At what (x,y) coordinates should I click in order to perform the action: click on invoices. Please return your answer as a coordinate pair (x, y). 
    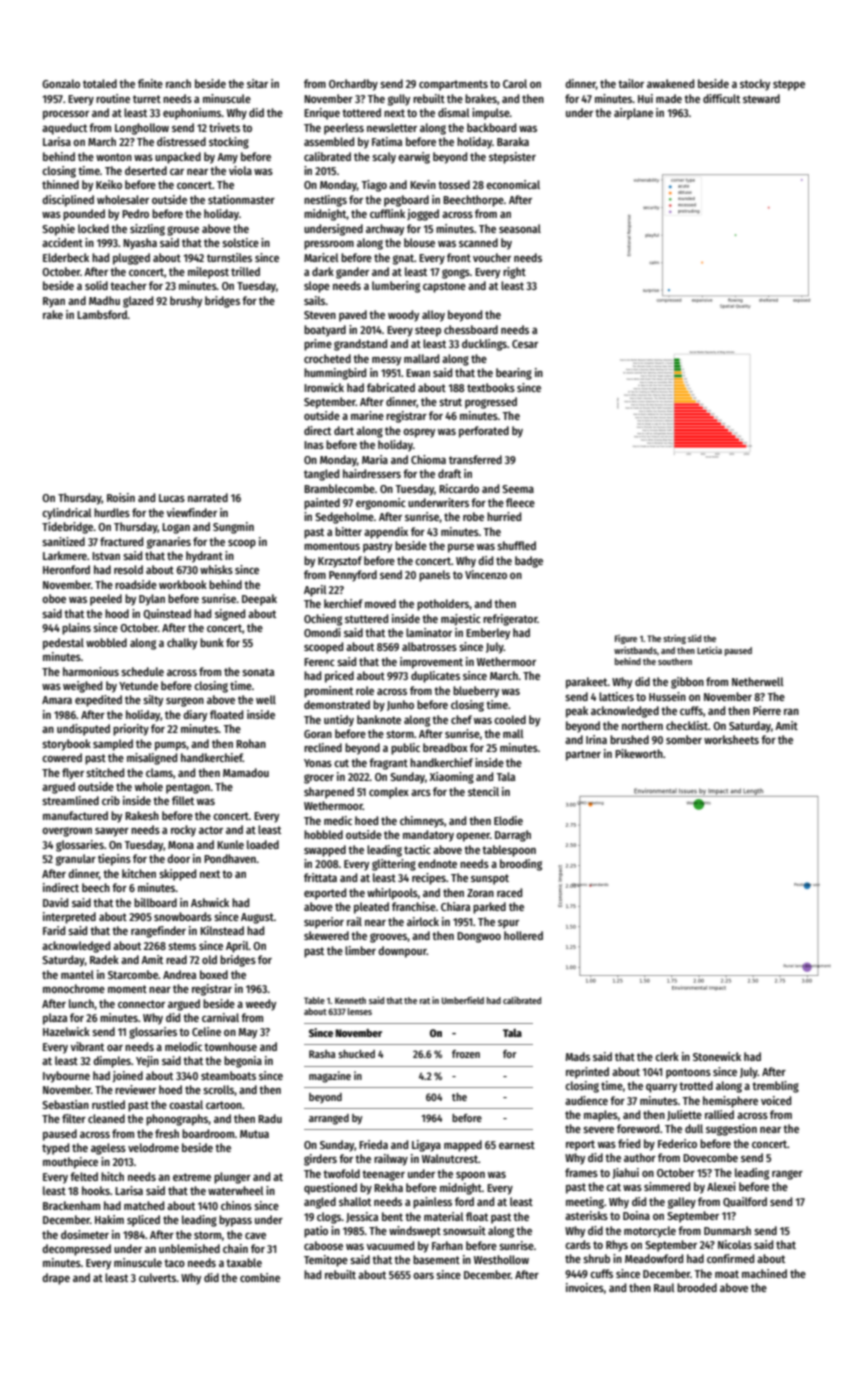
    Looking at the image, I should click on (585, 1287).
